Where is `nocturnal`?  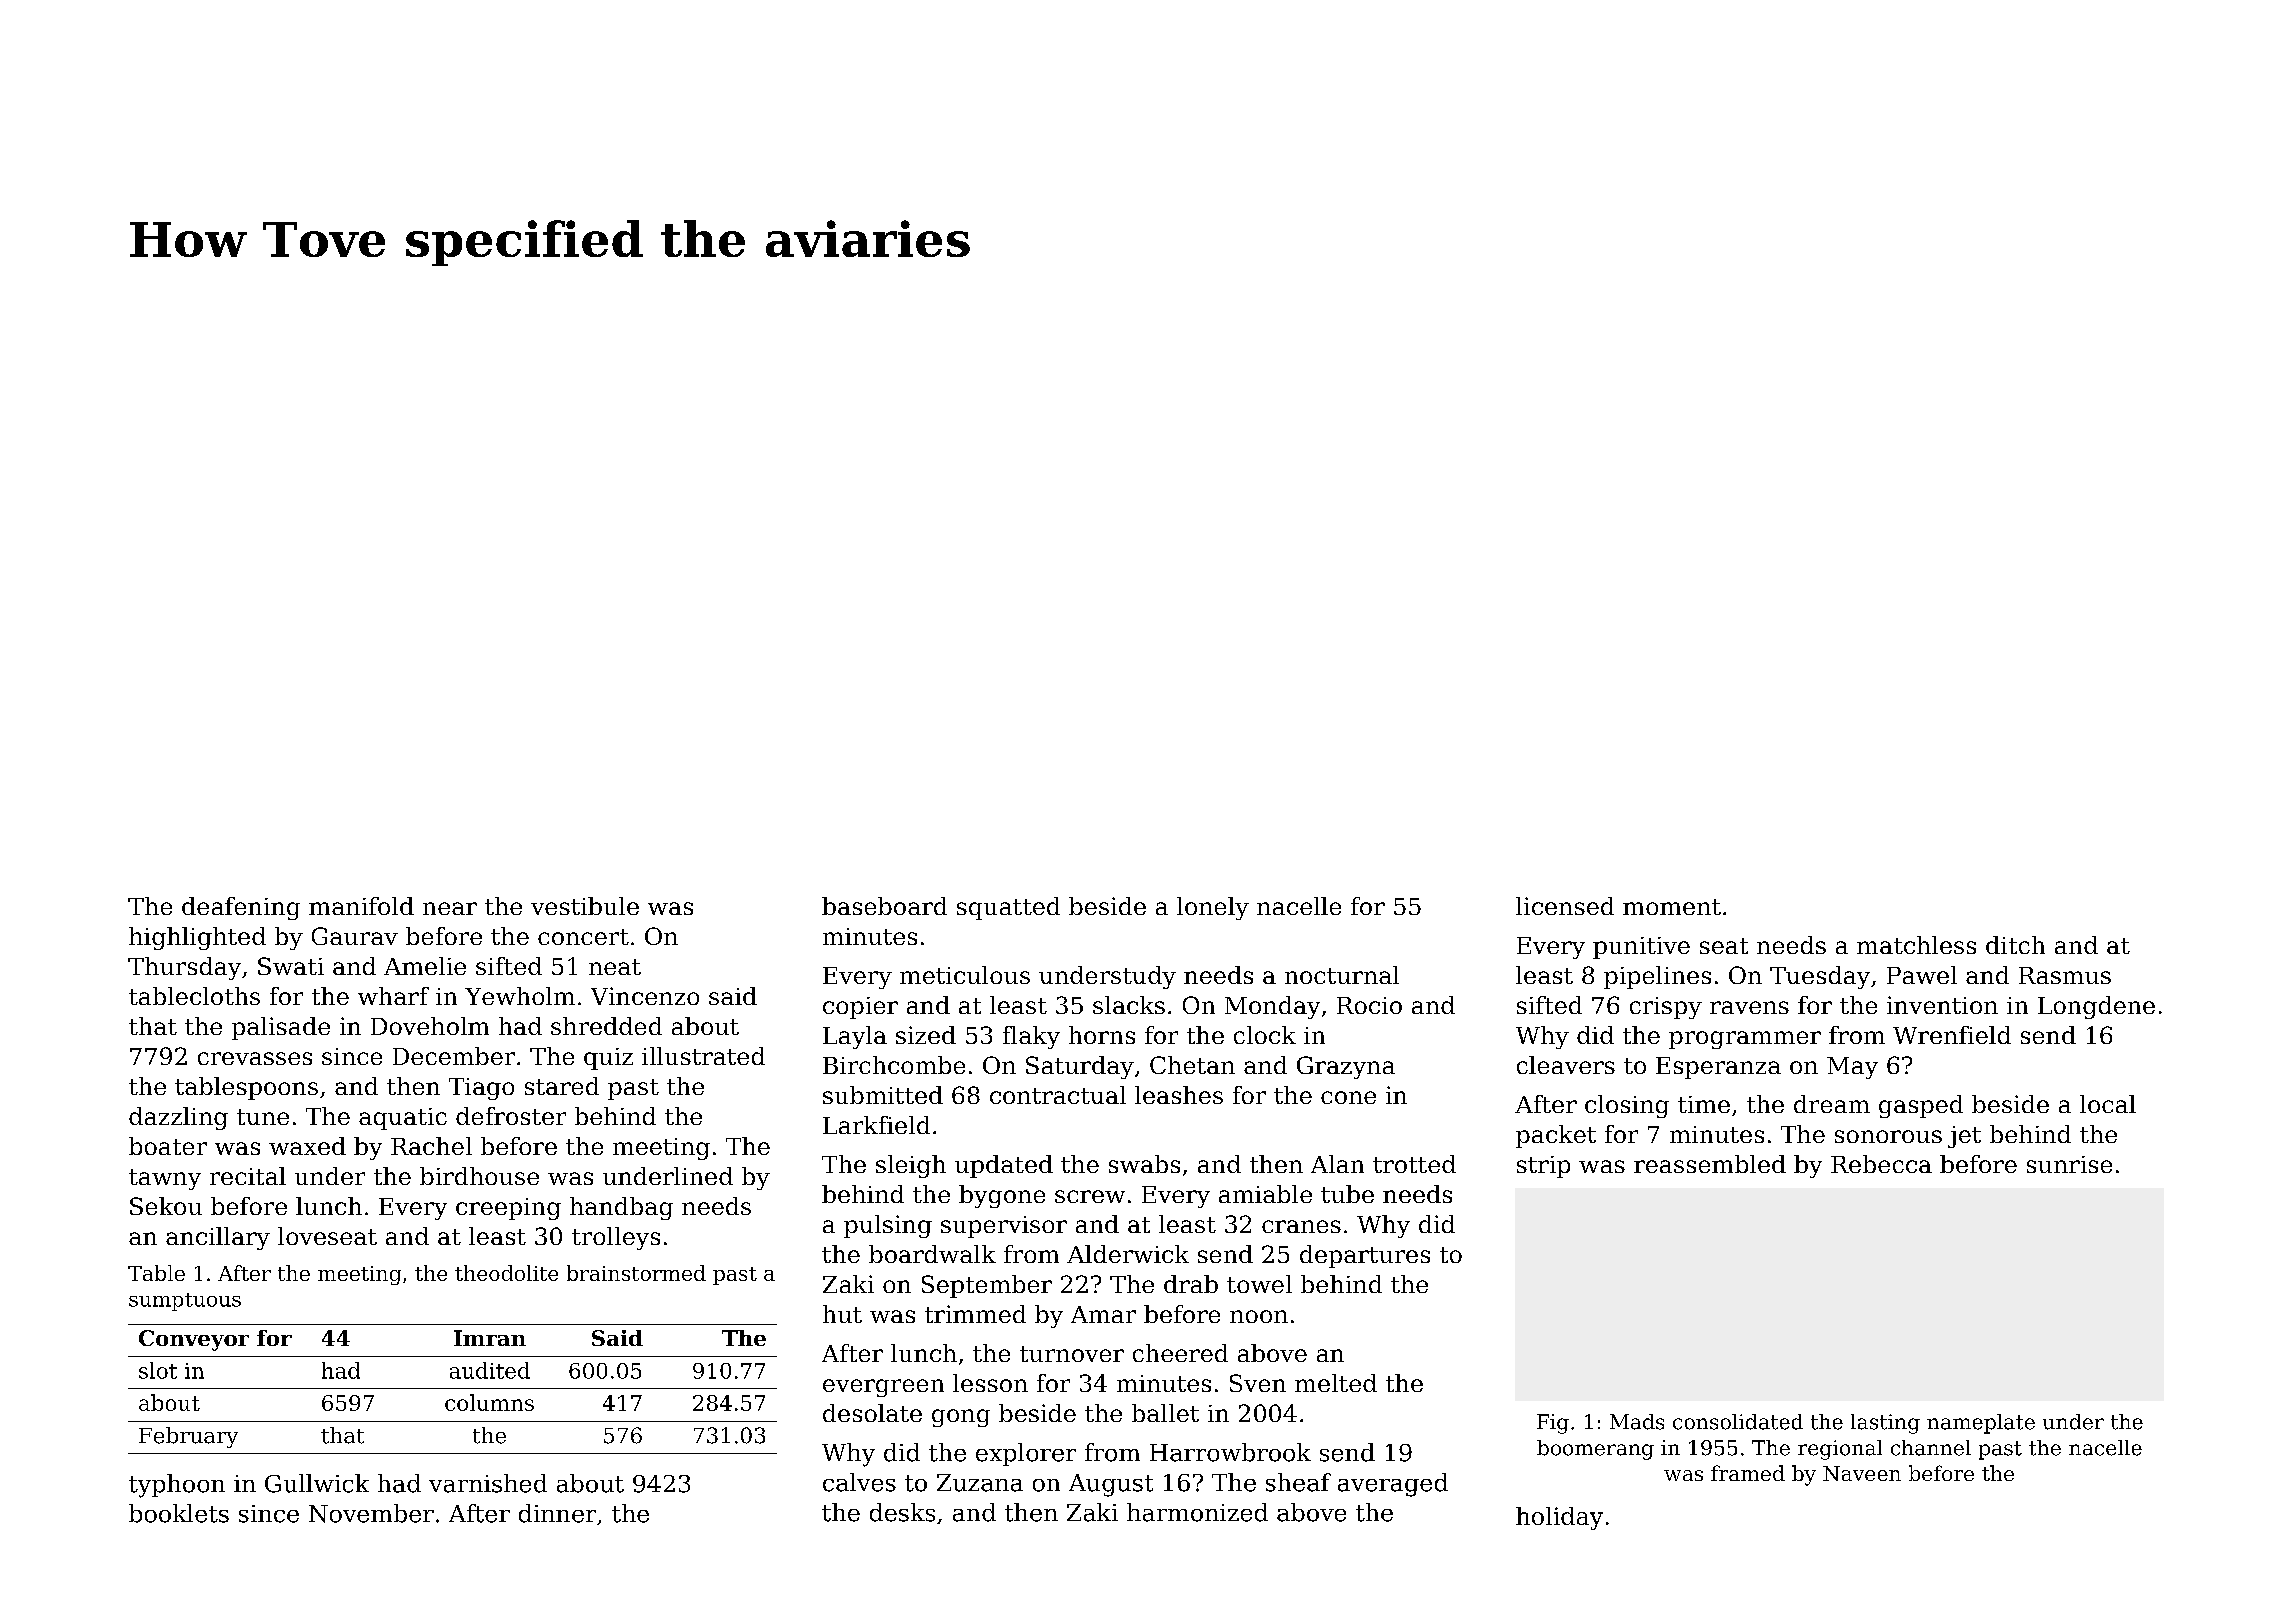
nocturnal is located at coordinates (1342, 975).
